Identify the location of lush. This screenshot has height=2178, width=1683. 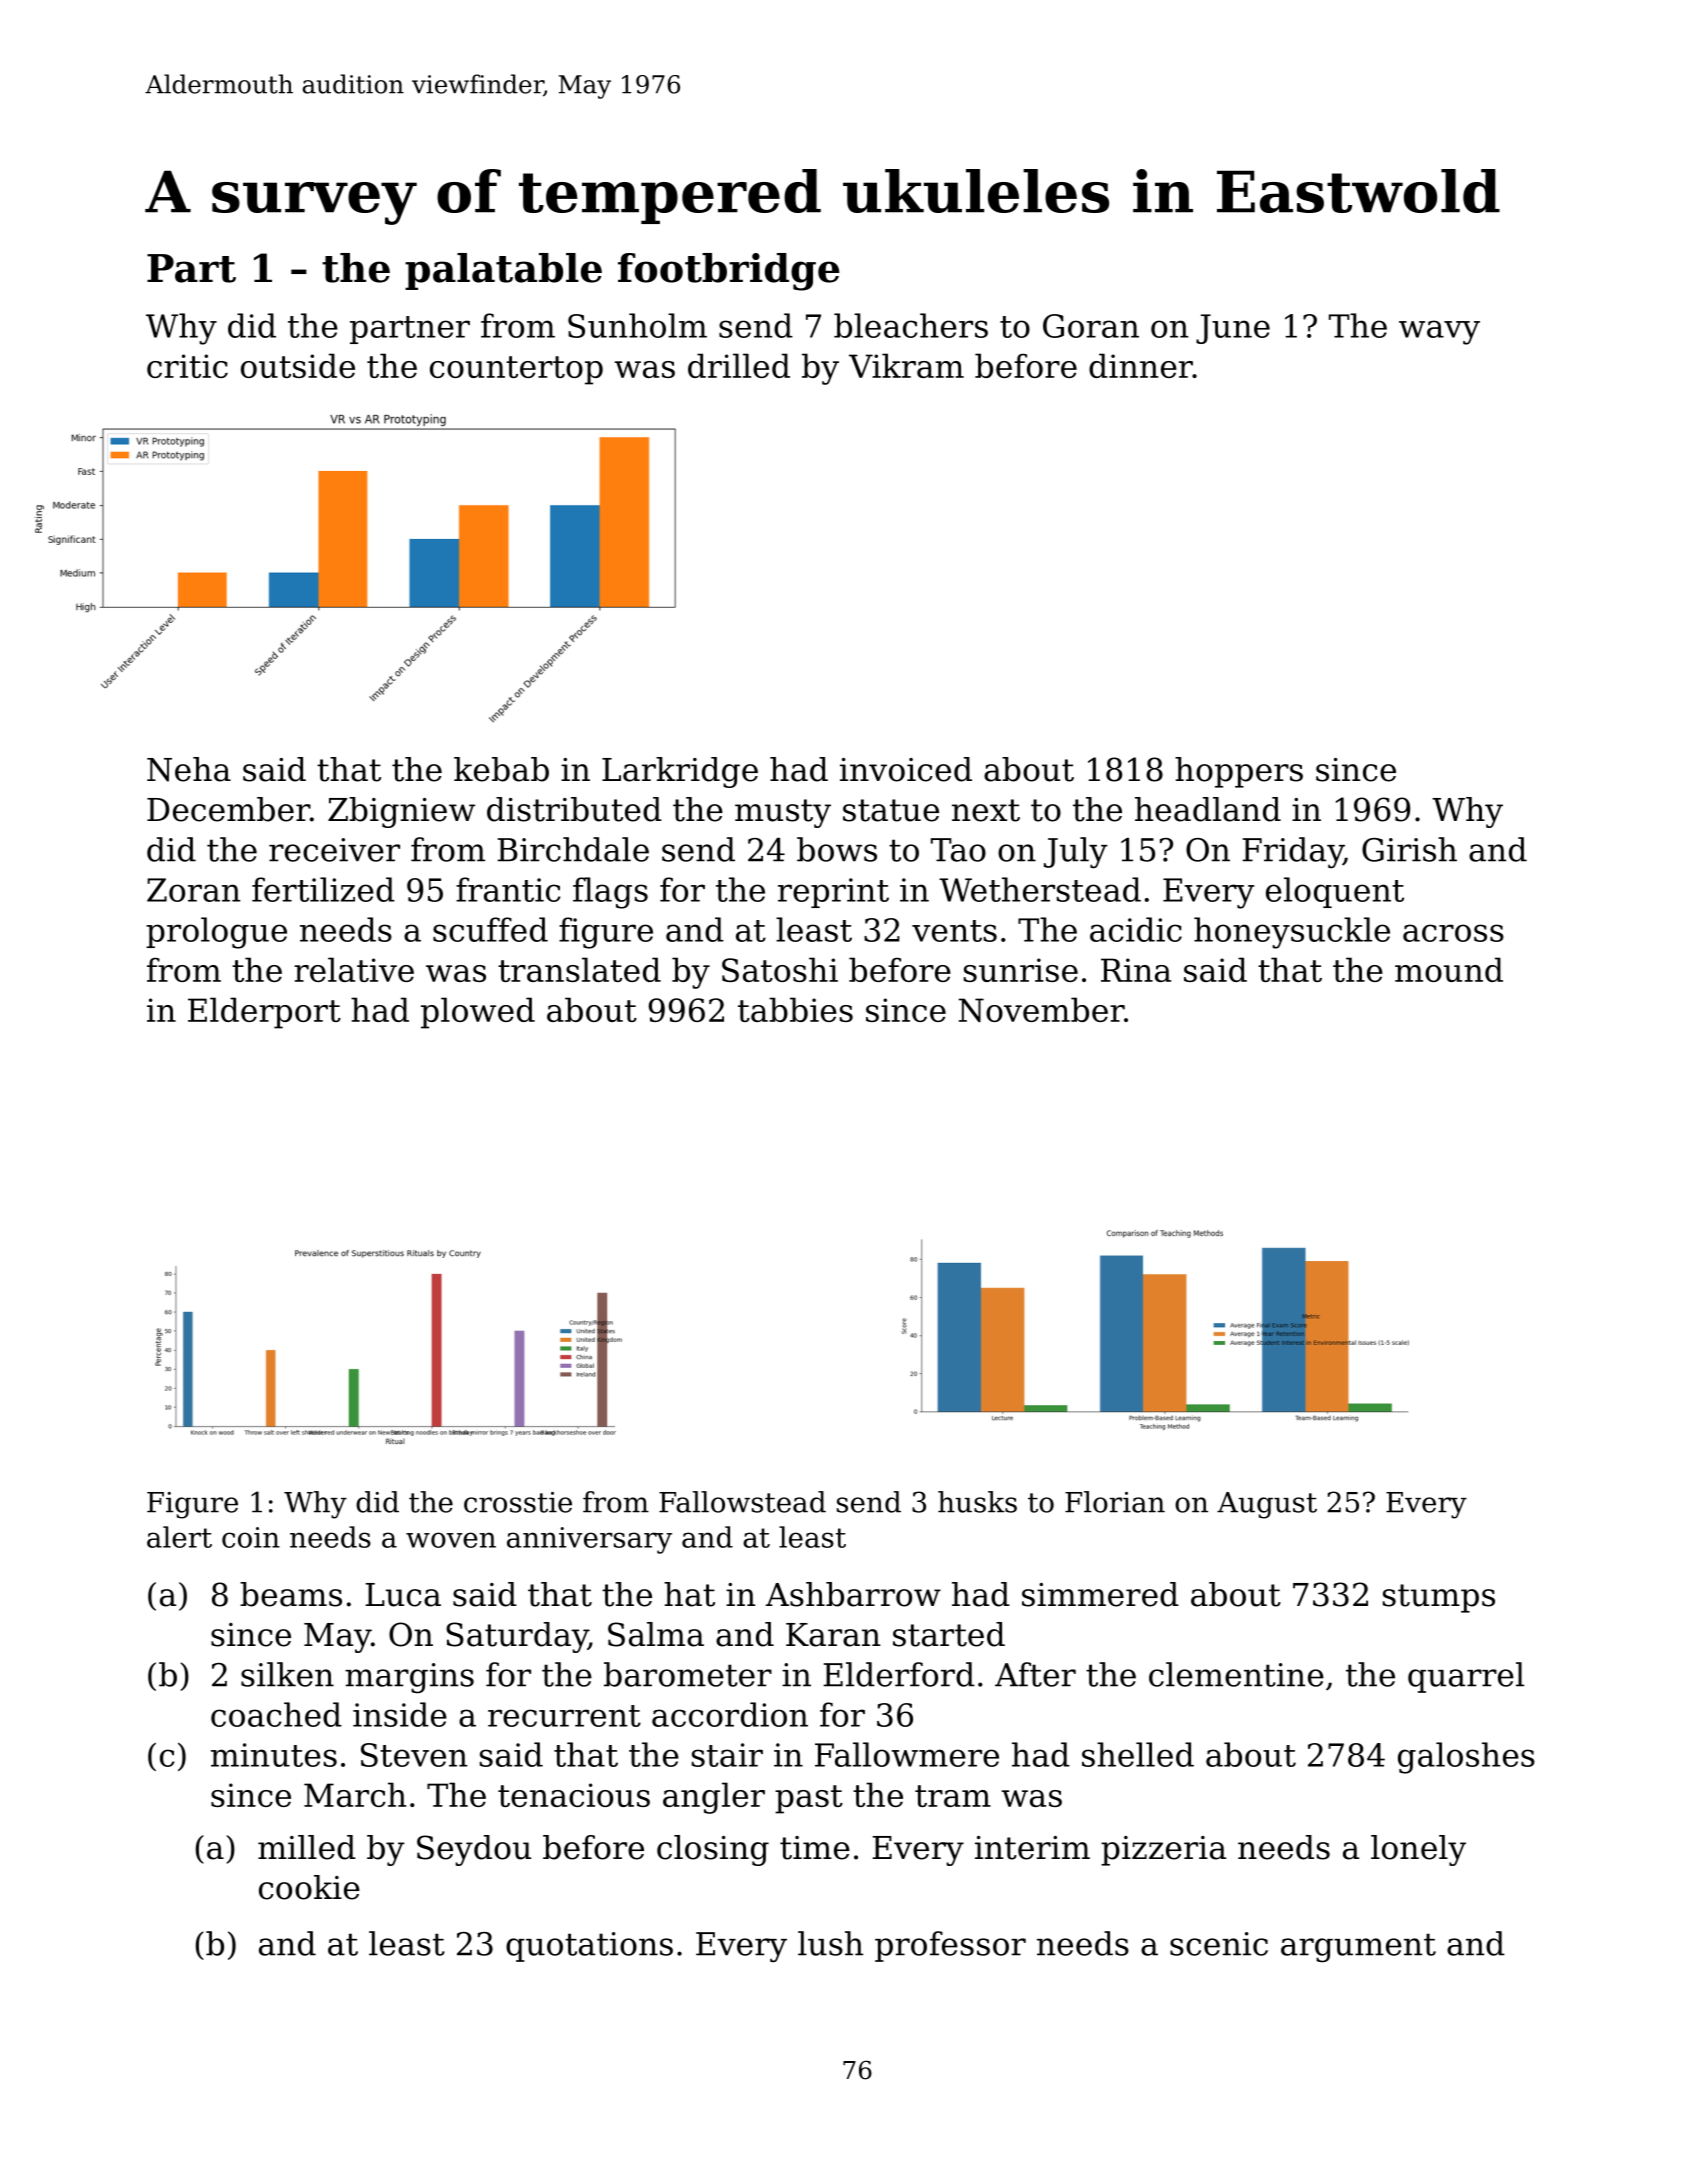
(830, 1943).
